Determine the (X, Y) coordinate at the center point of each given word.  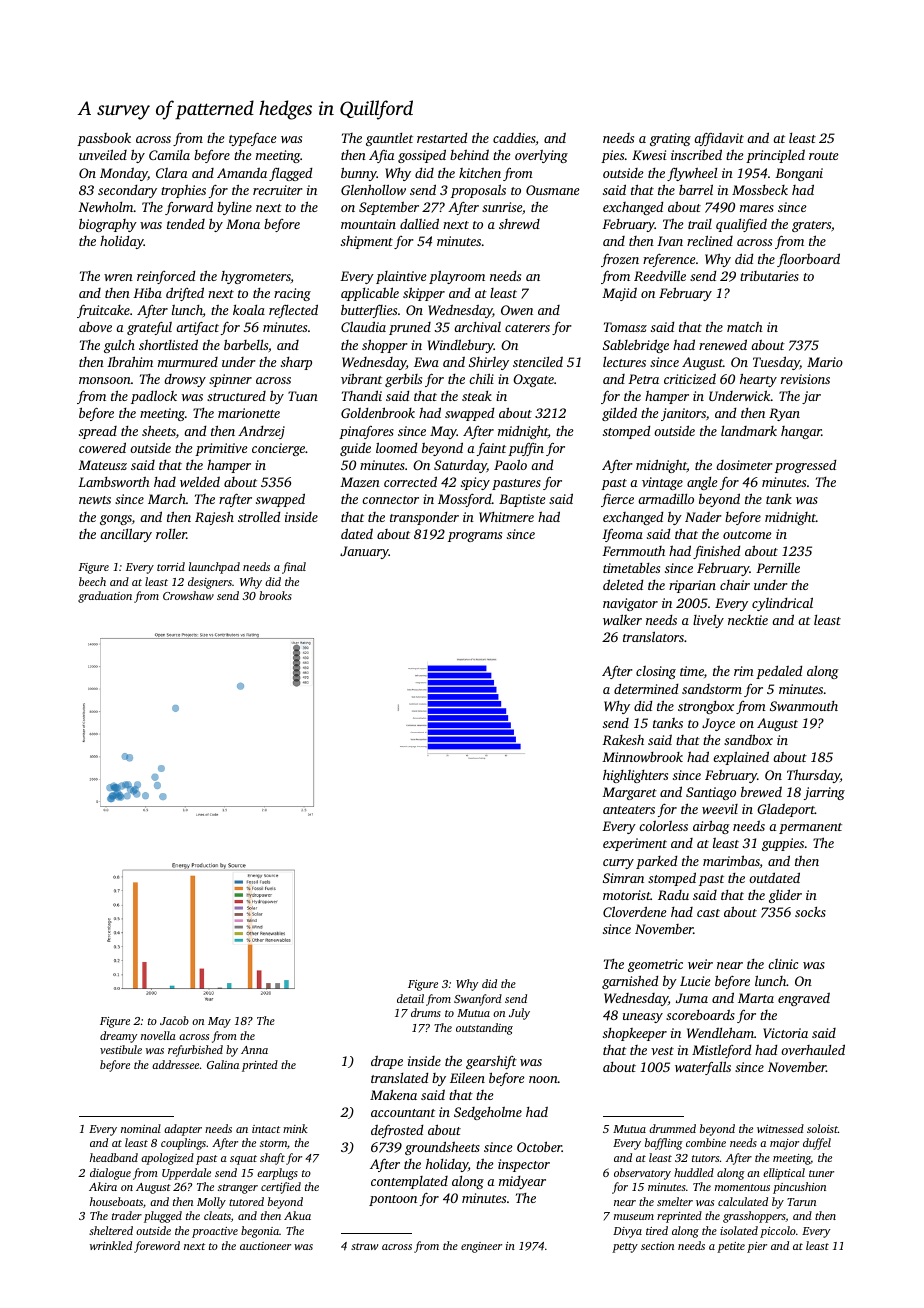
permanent (810, 828)
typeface (253, 139)
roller (171, 534)
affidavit (719, 139)
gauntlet (389, 139)
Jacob (174, 1020)
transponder (424, 518)
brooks (275, 595)
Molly (211, 1203)
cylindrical (782, 604)
